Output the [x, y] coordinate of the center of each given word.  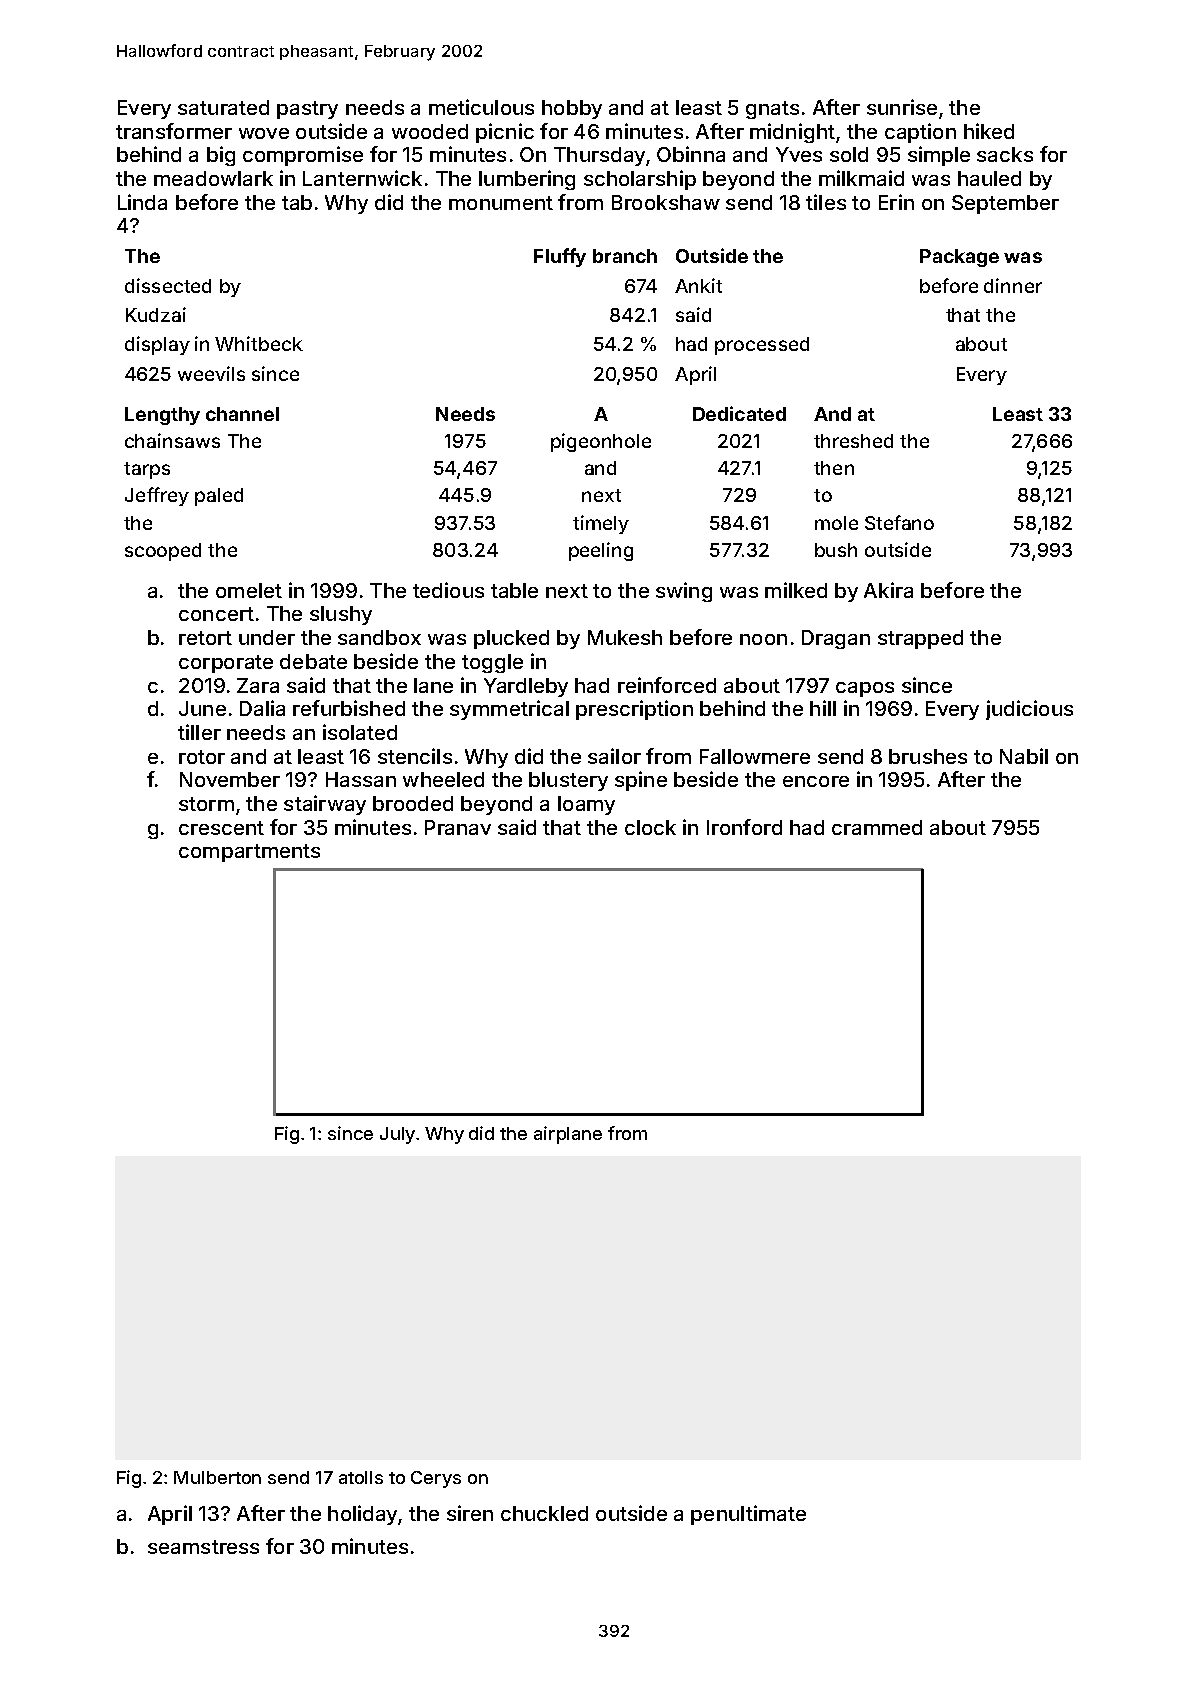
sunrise [902, 107]
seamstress [203, 1547]
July [397, 1135]
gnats [772, 110]
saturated [223, 107]
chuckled [544, 1513]
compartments [249, 853]
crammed [877, 827]
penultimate [748, 1515]
